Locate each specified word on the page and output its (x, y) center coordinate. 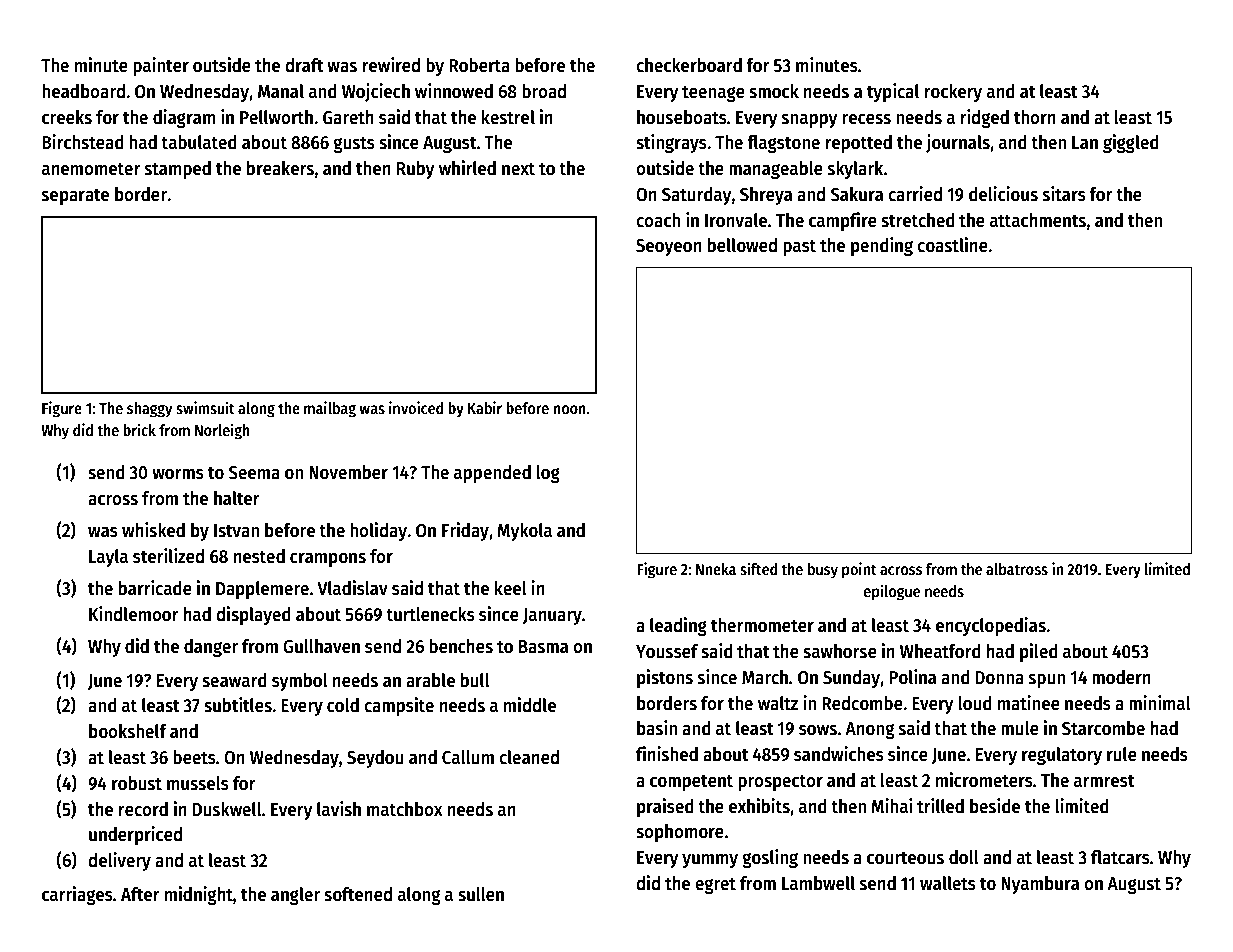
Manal (281, 91)
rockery (953, 93)
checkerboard (689, 65)
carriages (77, 895)
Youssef (667, 651)
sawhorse (840, 651)
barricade (155, 588)
